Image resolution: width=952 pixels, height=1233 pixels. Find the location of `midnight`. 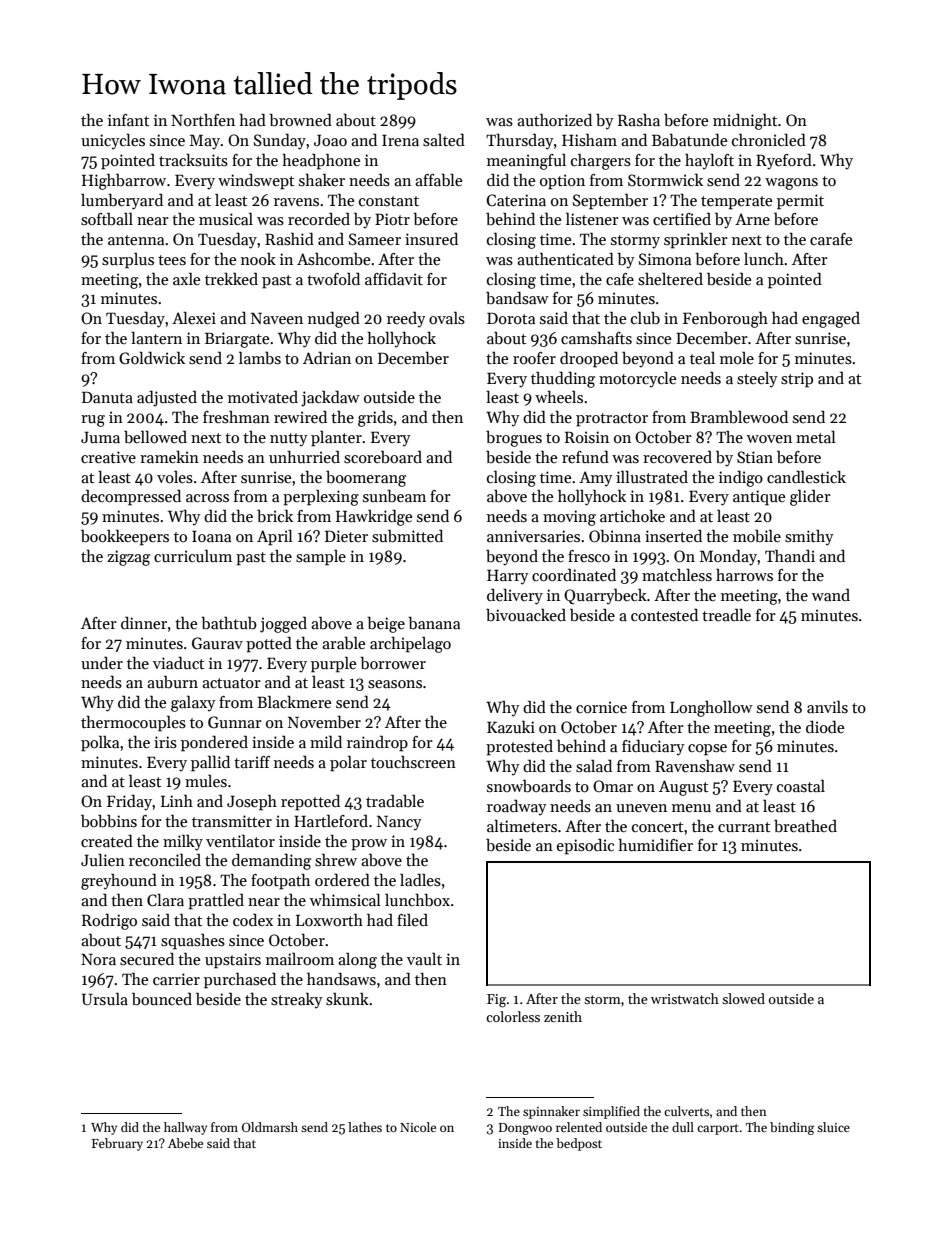

midnight is located at coordinates (745, 121).
